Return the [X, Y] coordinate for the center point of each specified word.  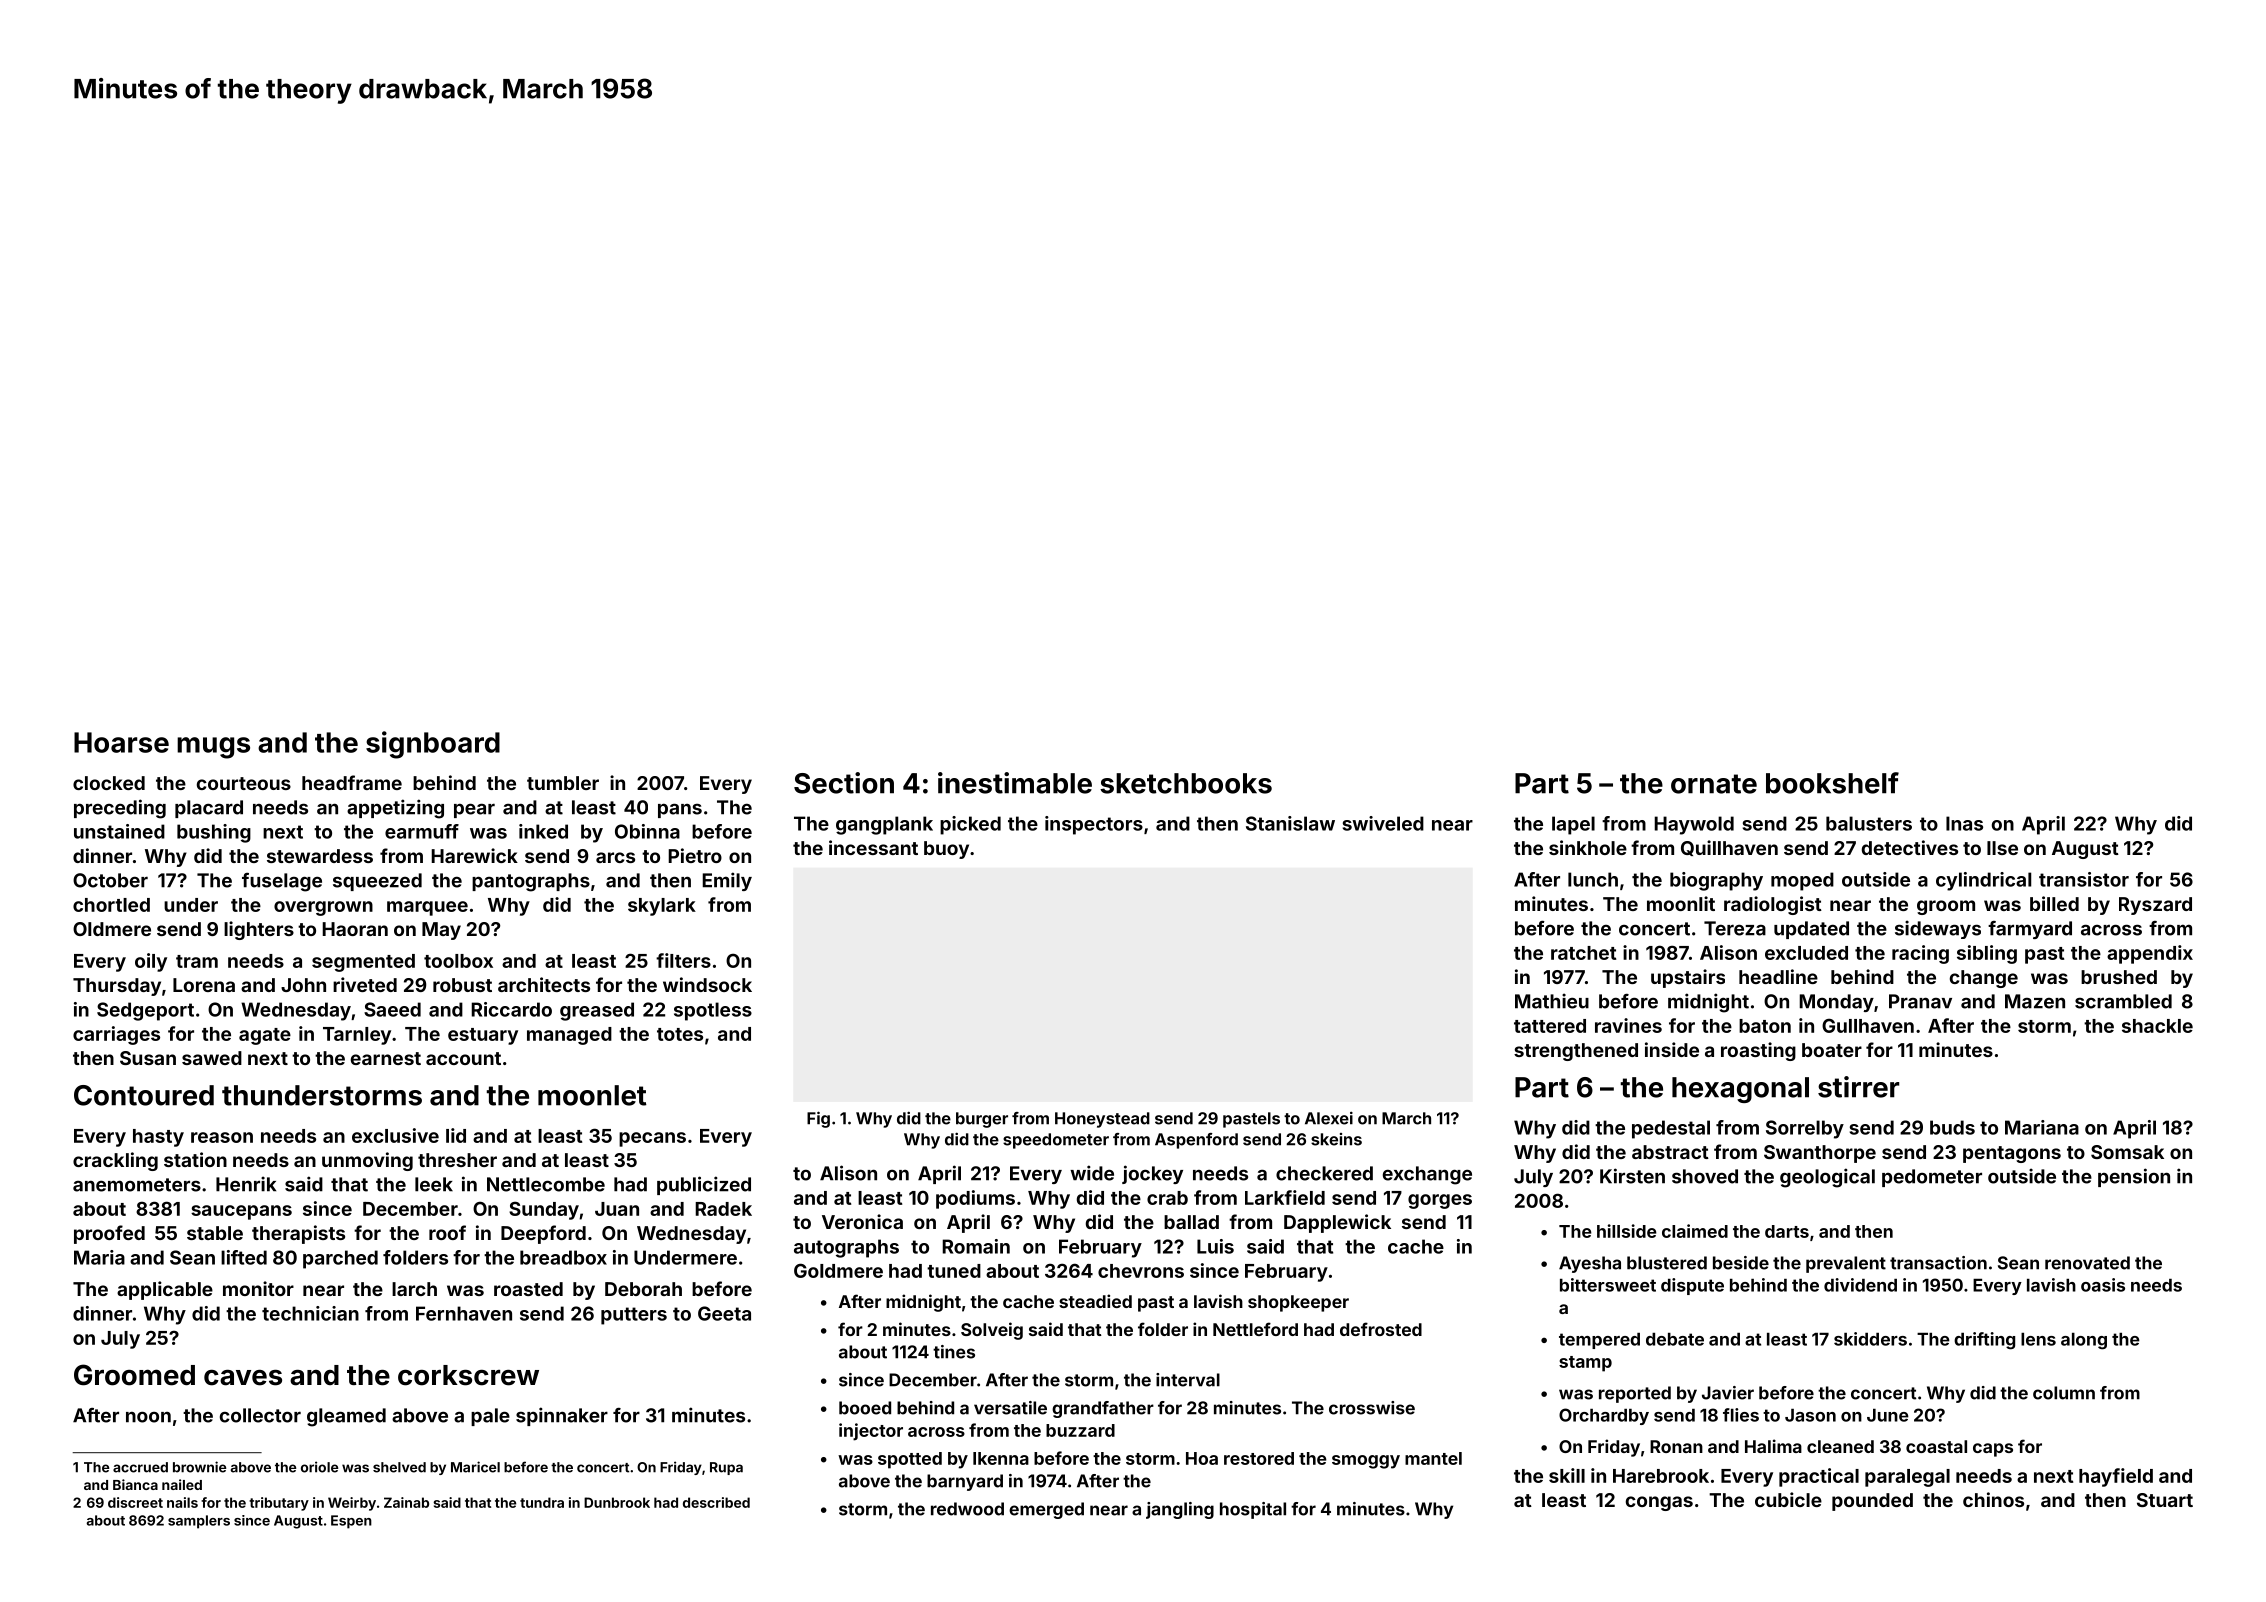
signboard [433, 745]
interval [1188, 1380]
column [2064, 1393]
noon [148, 1417]
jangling [1180, 1510]
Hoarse [121, 742]
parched [340, 1259]
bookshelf [1832, 783]
